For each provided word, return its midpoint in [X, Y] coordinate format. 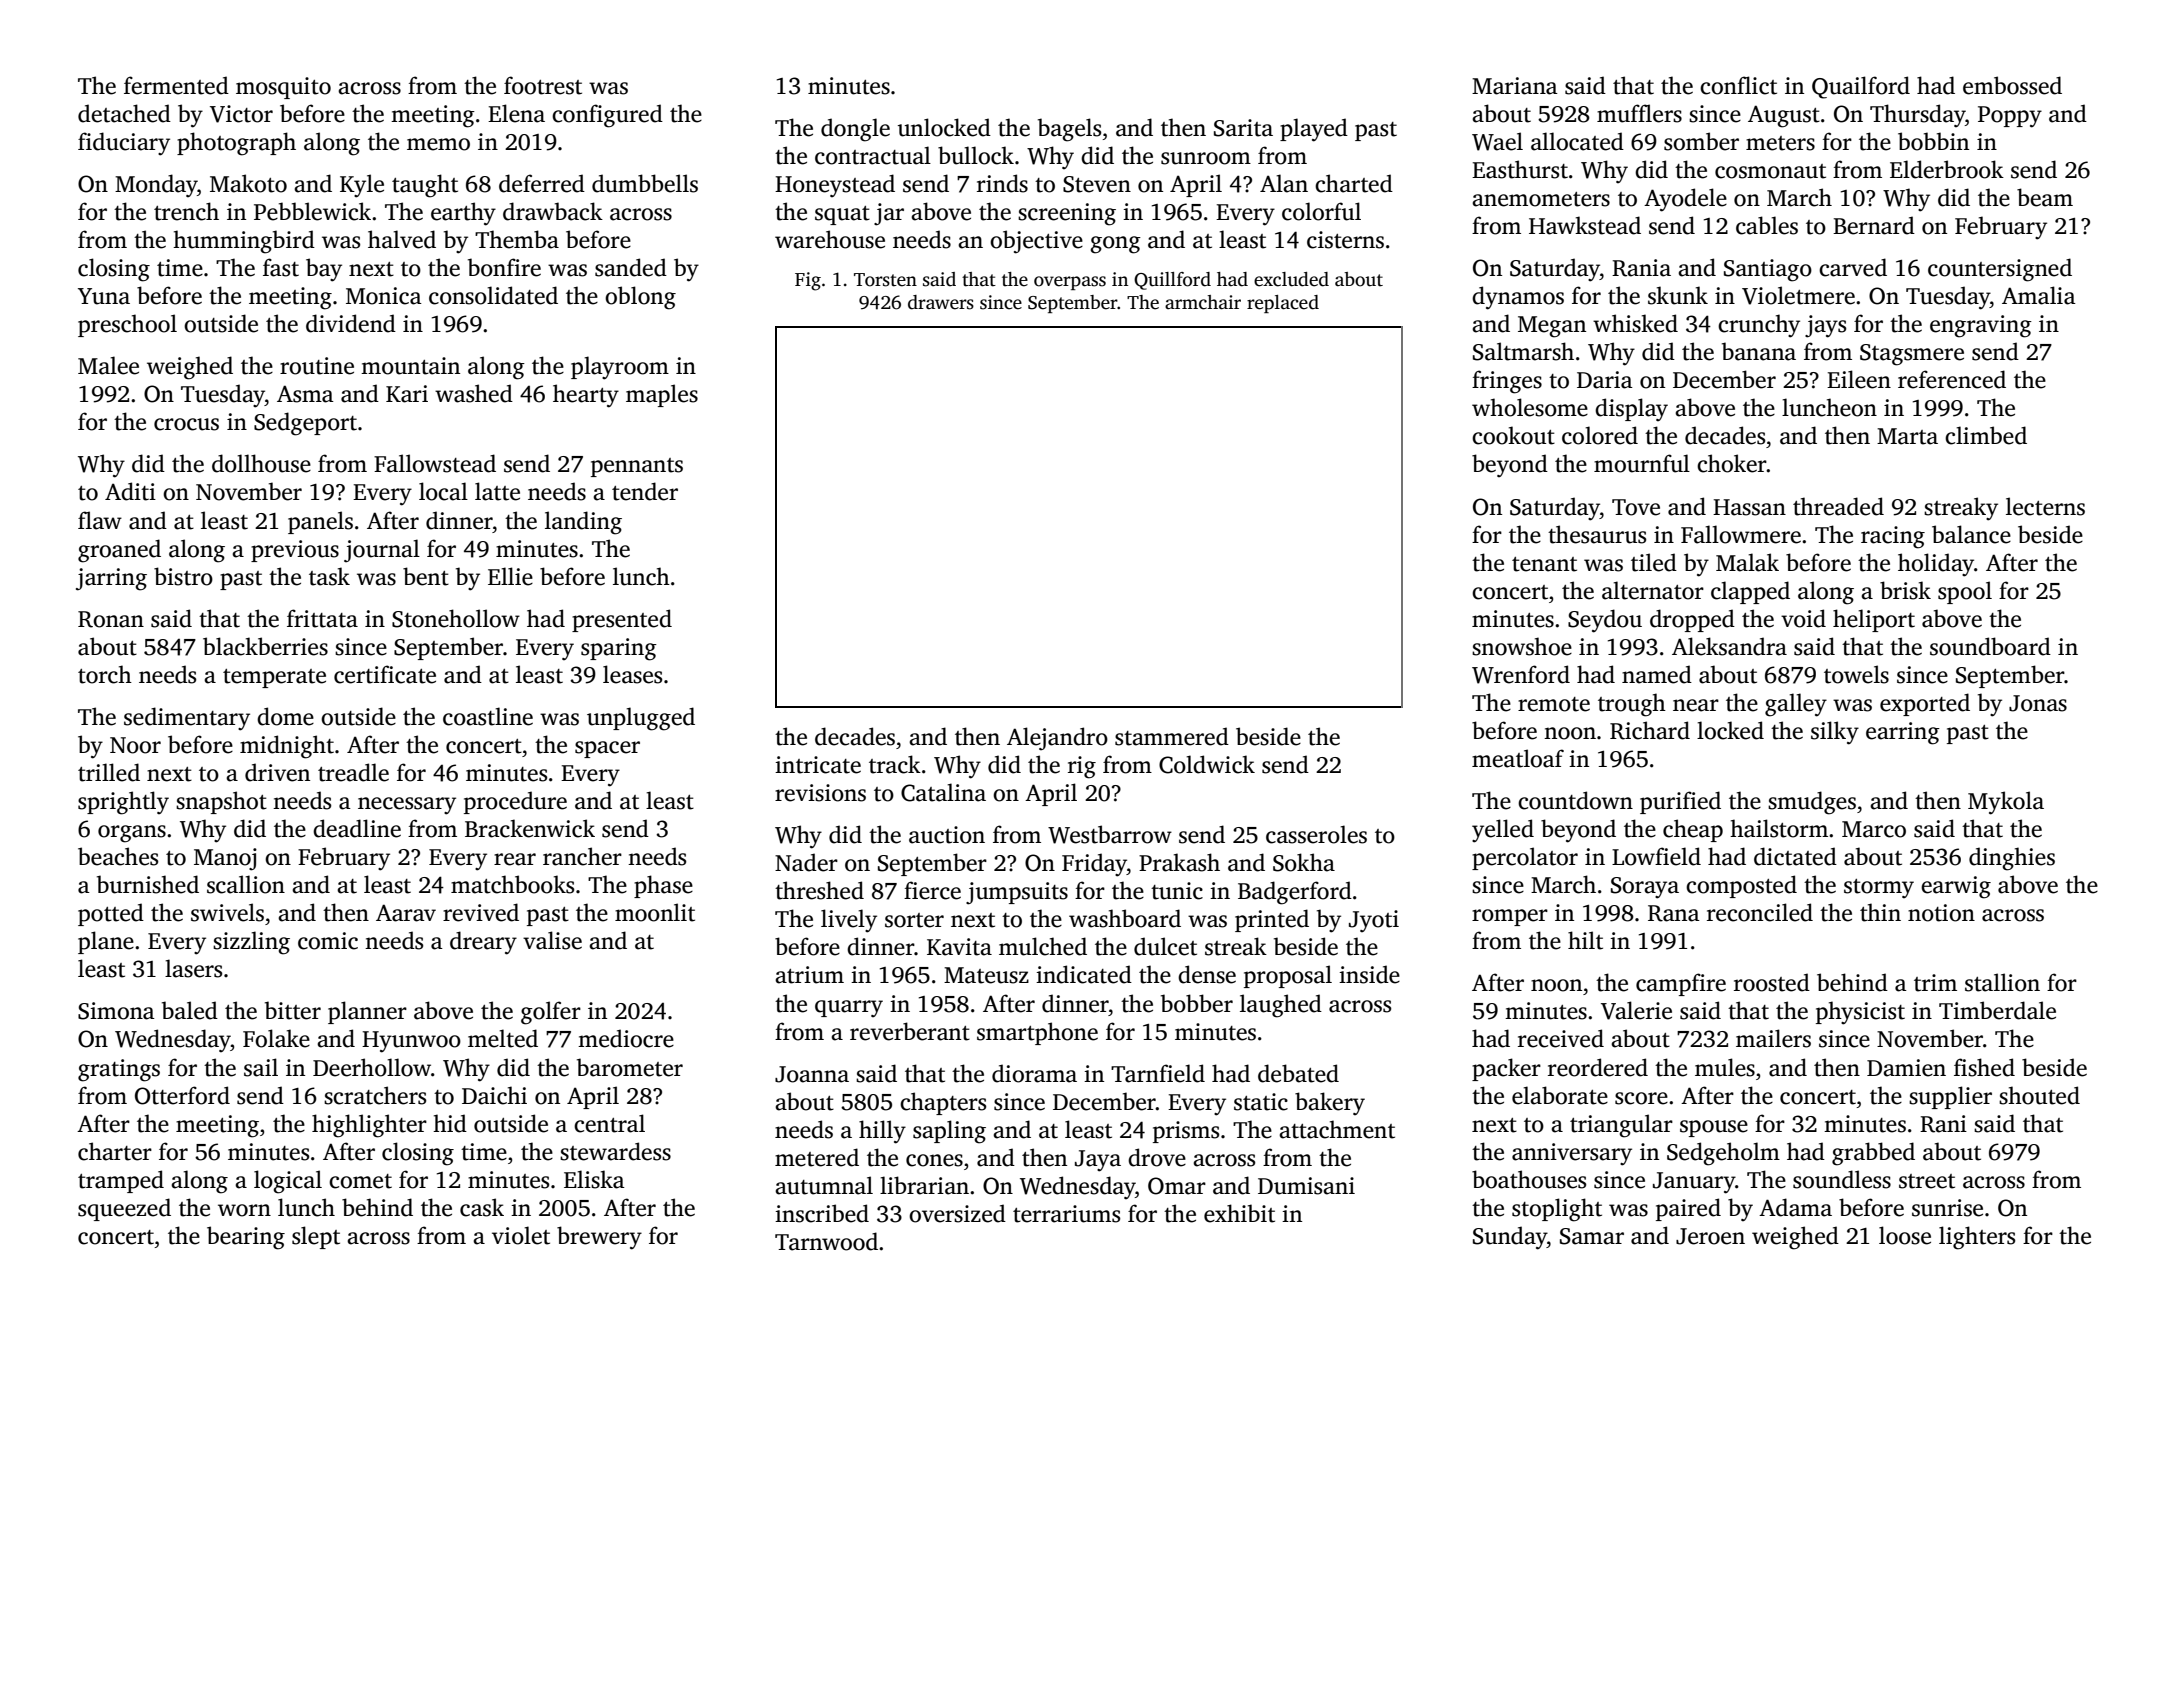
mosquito [283, 88]
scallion [246, 884]
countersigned [2000, 270]
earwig [1956, 887]
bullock [976, 155]
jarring [111, 579]
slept [316, 1237]
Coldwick [1207, 764]
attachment [1337, 1129]
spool [1965, 592]
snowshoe [1522, 646]
